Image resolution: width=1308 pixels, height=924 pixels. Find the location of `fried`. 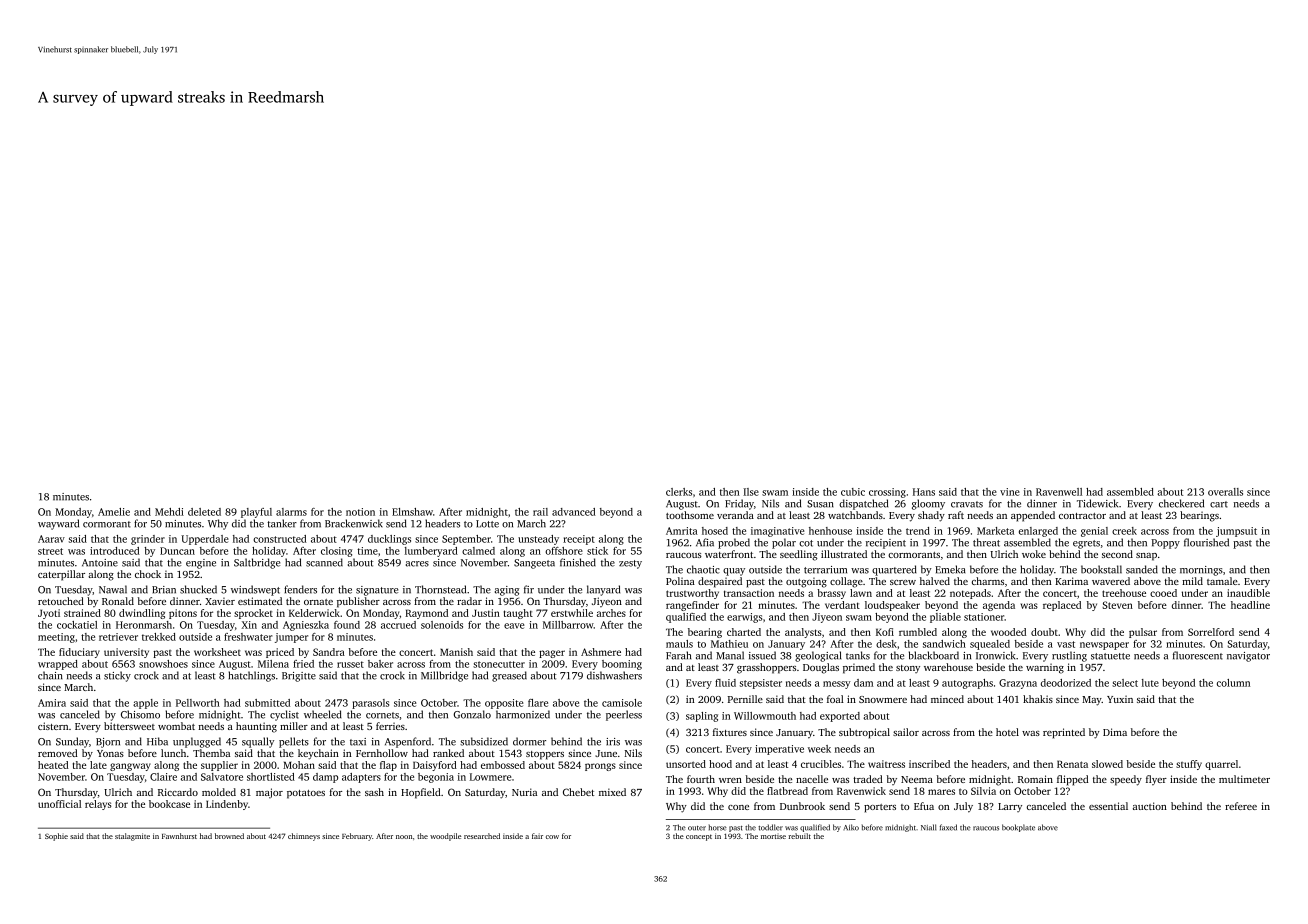

fried is located at coordinates (303, 664).
